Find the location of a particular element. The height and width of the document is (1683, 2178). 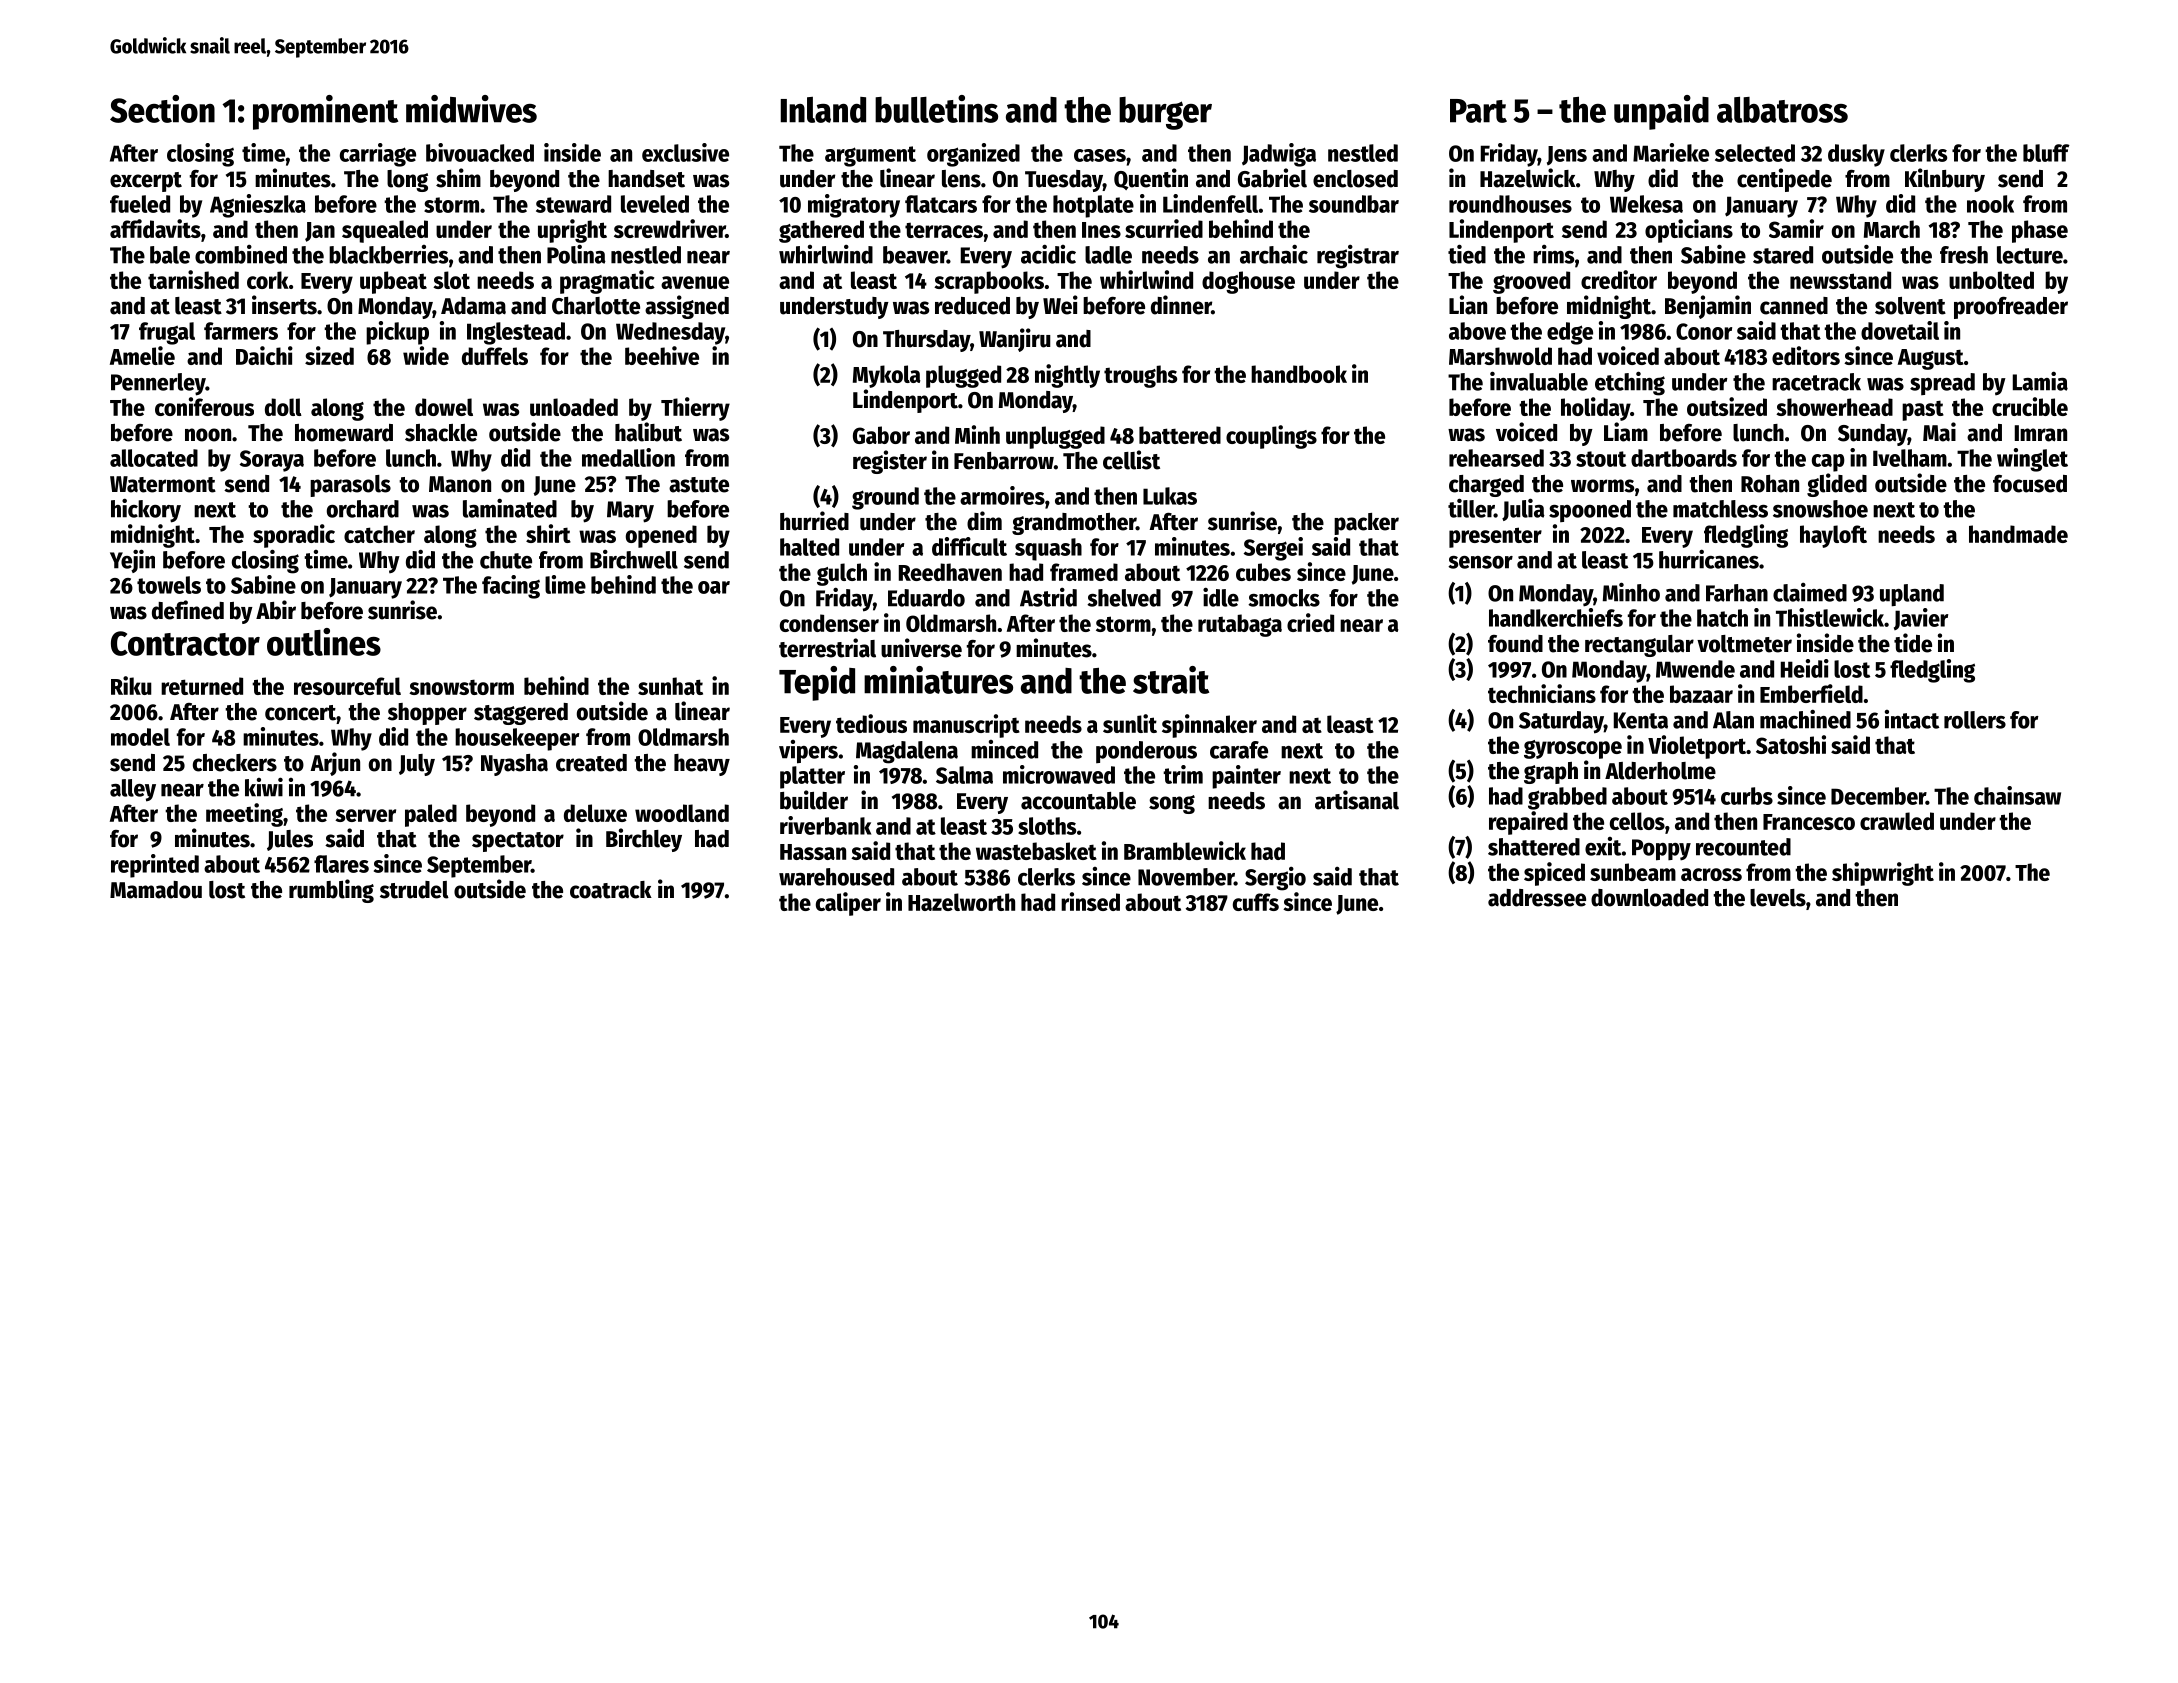

facing is located at coordinates (511, 587).
